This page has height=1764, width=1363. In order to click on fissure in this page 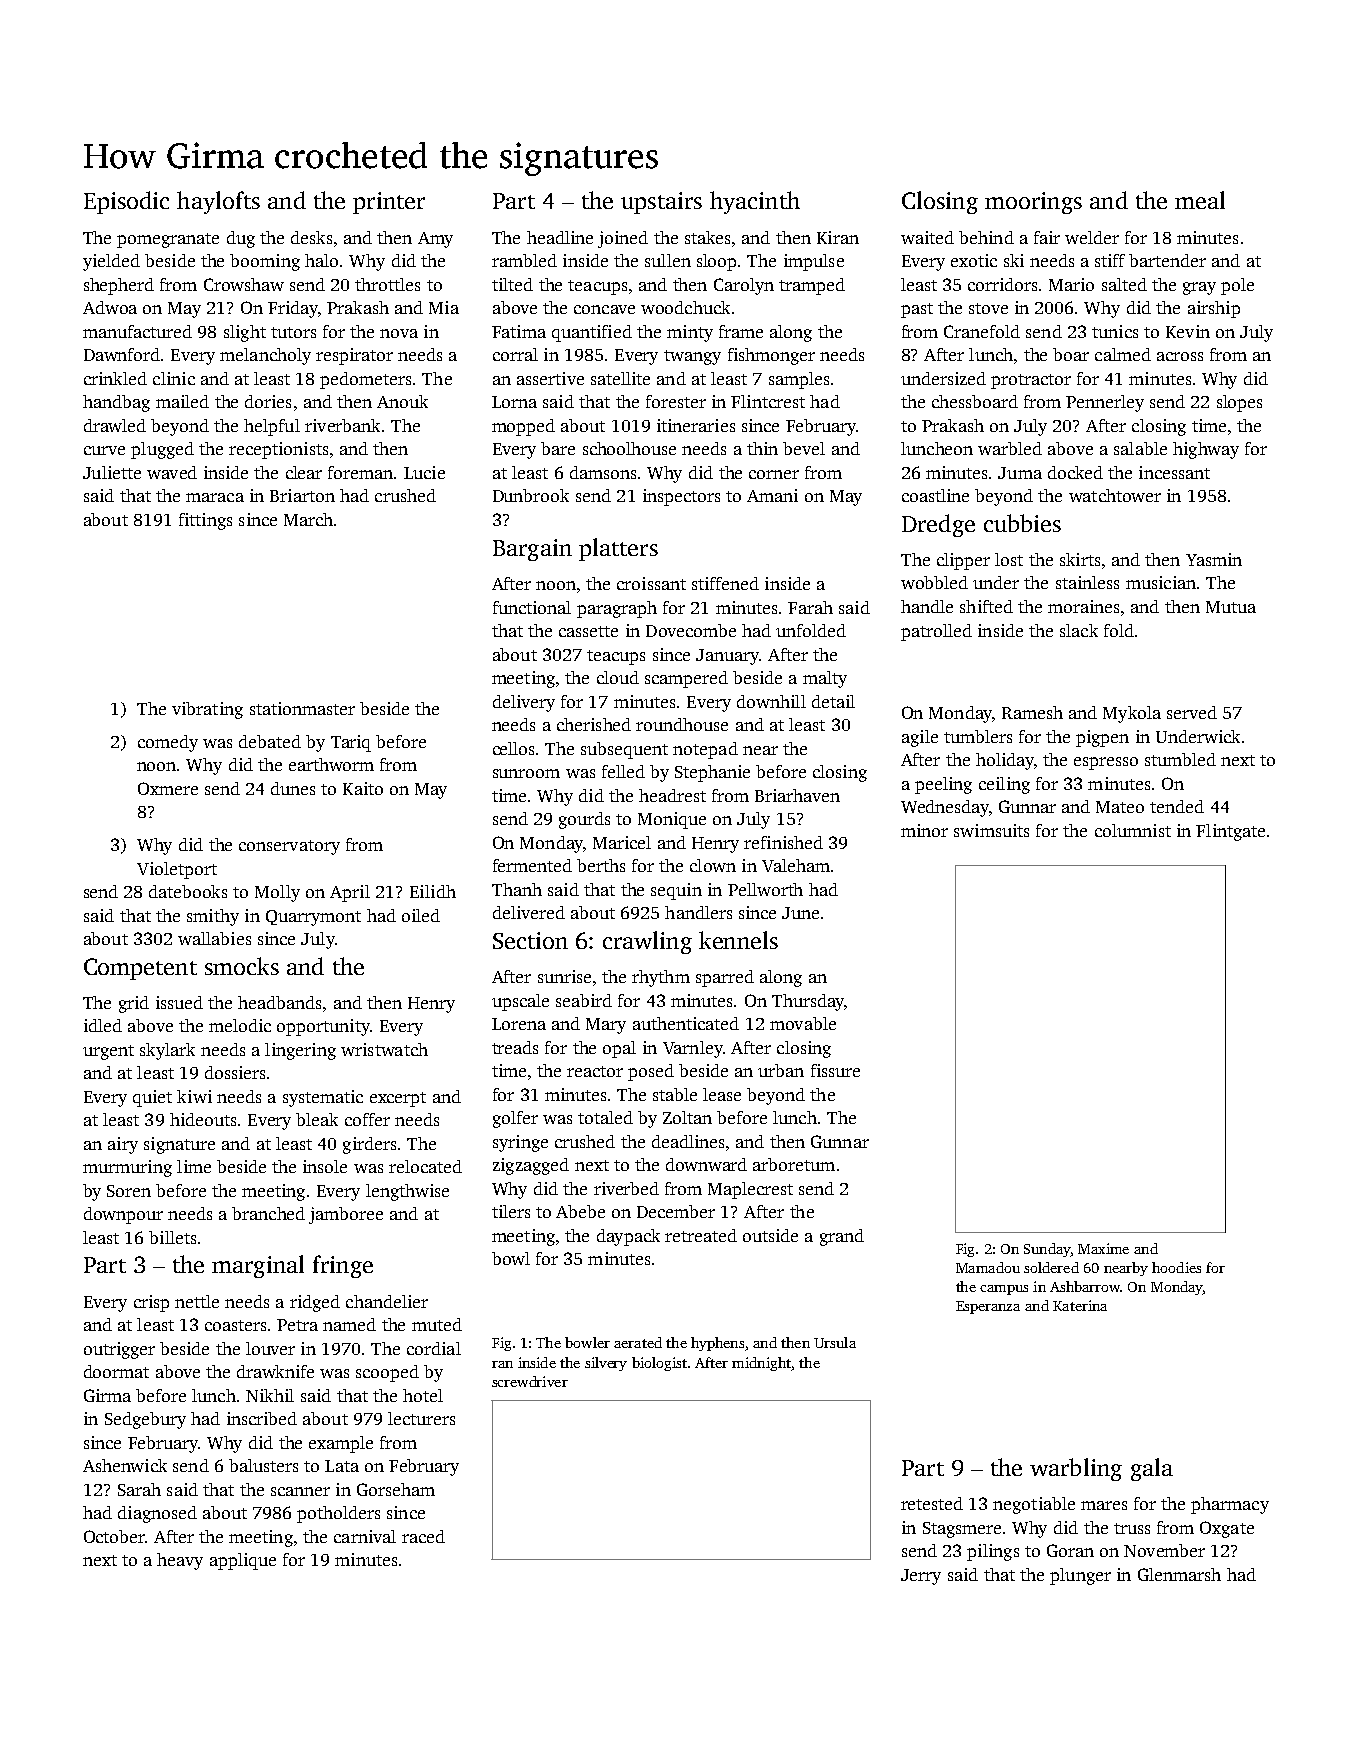, I will do `click(835, 1070)`.
